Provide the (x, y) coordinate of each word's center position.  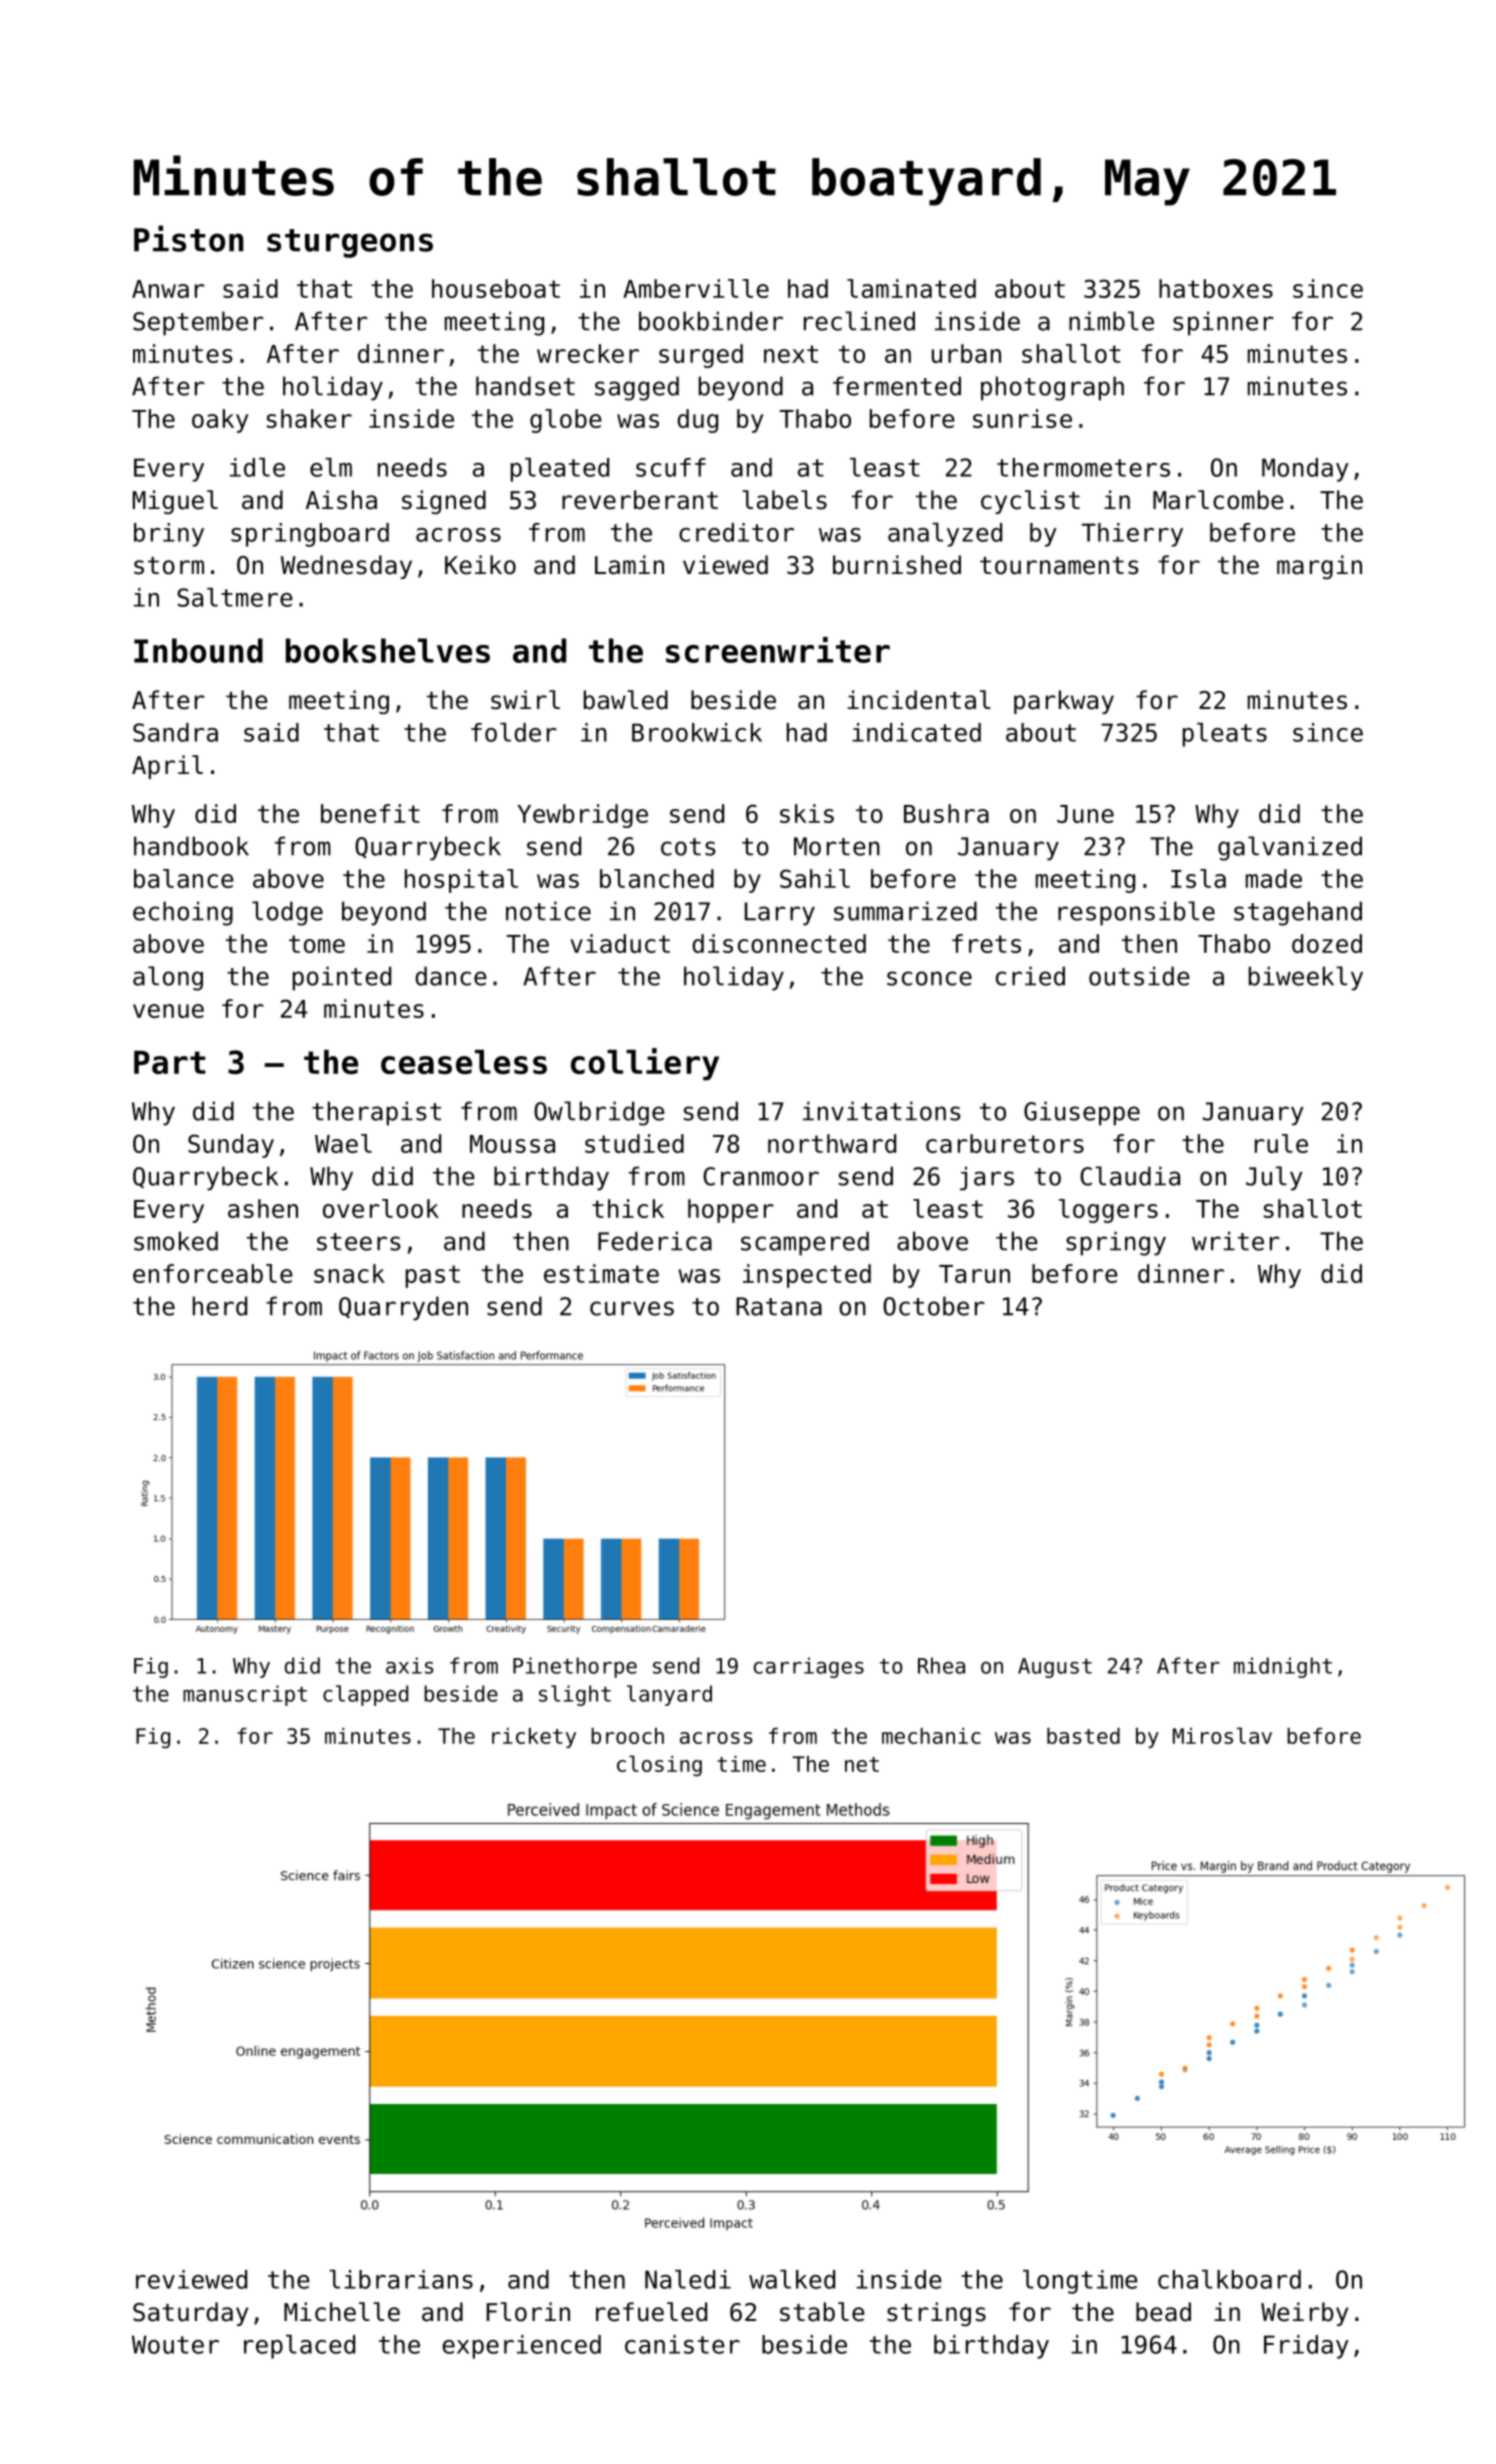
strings (936, 2314)
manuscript (245, 1695)
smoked (176, 1241)
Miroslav (1222, 1735)
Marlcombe (1218, 500)
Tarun (974, 1274)
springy (1116, 1243)
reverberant (640, 500)
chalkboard (1229, 2279)
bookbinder (711, 321)
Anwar (168, 289)
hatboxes (1216, 288)
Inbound (198, 650)
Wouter (175, 2344)
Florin (528, 2312)
